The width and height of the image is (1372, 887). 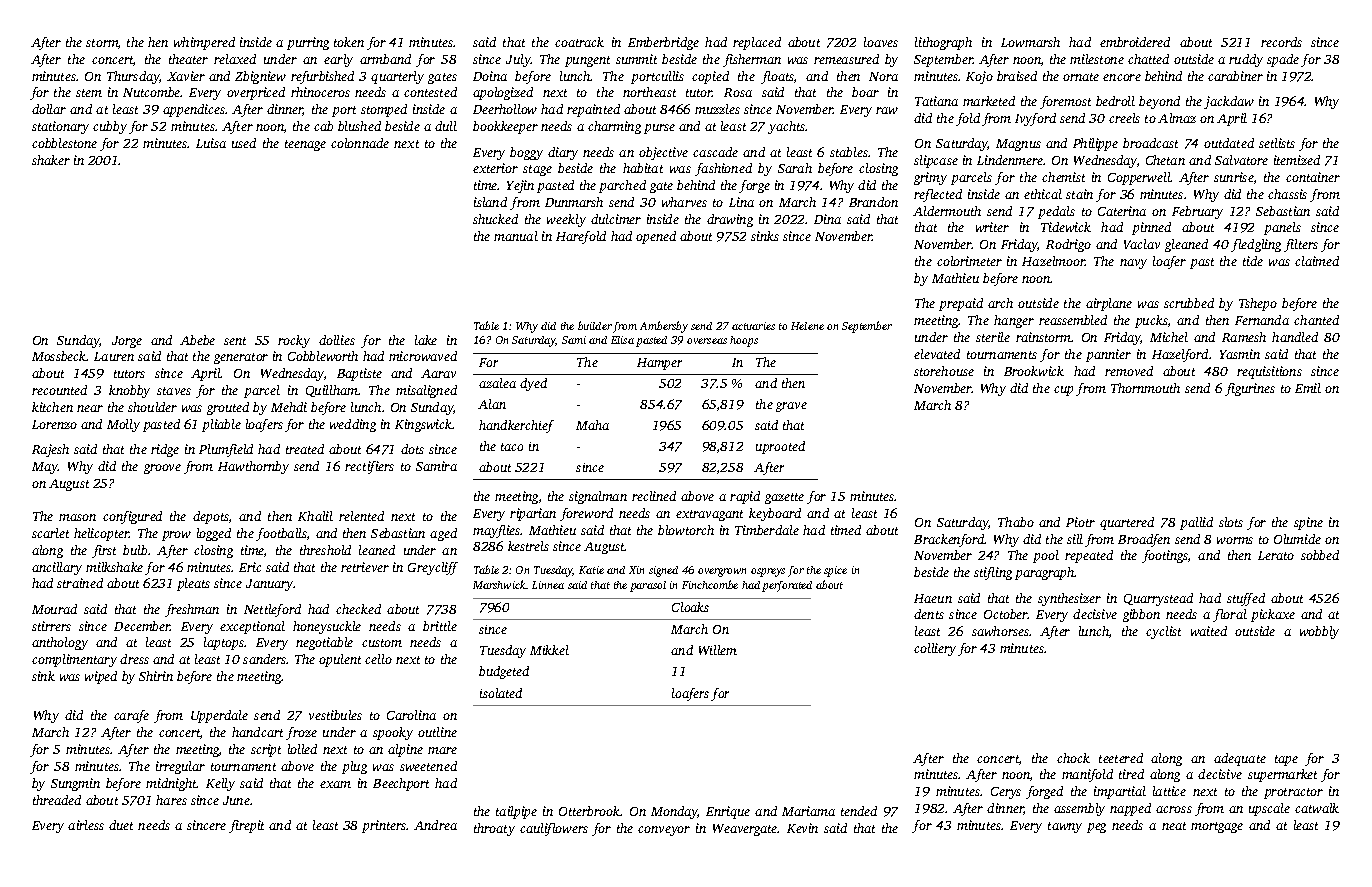 I want to click on dollies, so click(x=337, y=340).
